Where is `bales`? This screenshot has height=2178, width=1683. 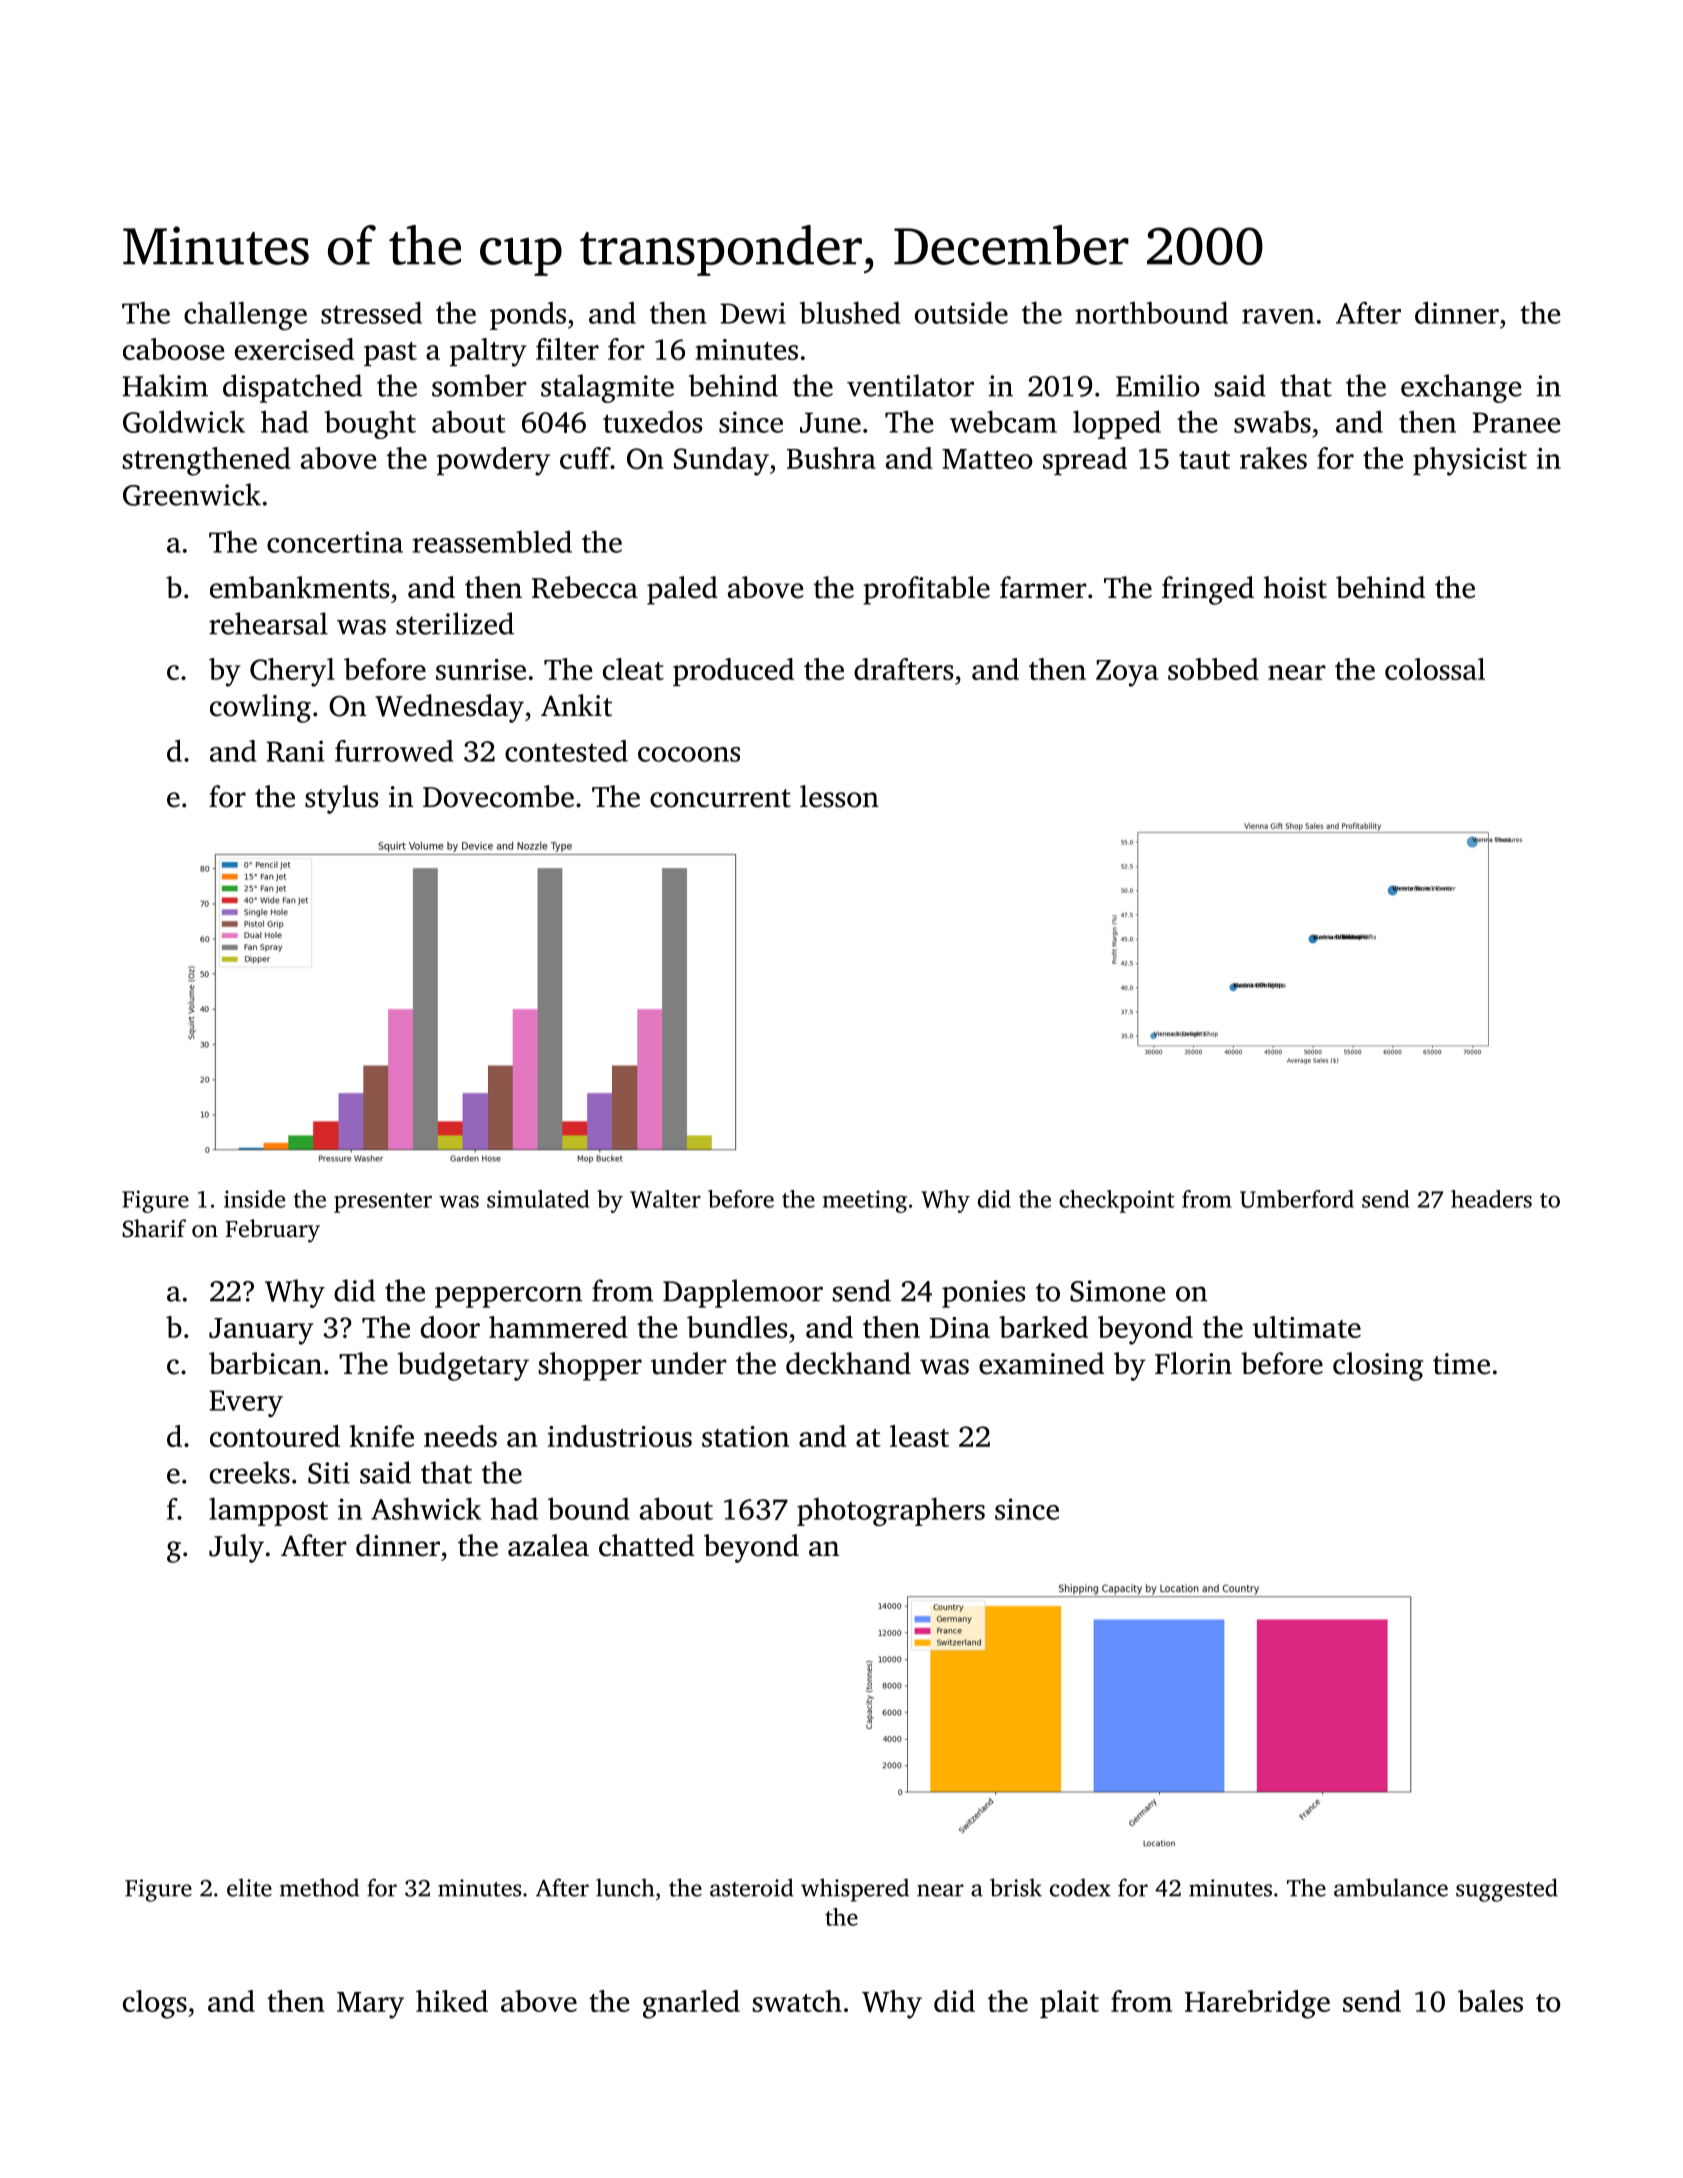
bales is located at coordinates (1490, 2001).
